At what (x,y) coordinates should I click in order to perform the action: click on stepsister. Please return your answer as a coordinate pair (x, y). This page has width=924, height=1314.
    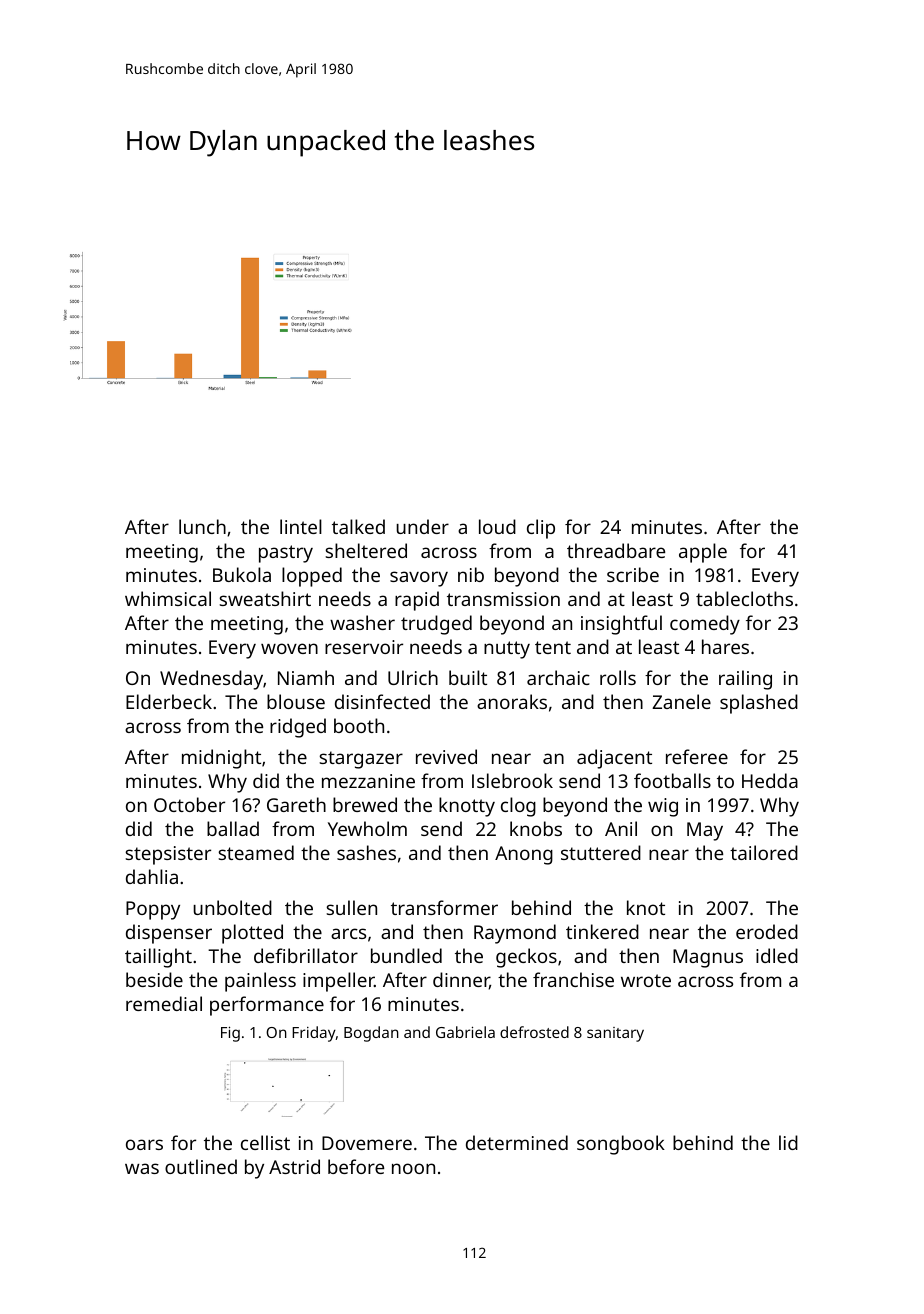
    Looking at the image, I should click on (168, 855).
